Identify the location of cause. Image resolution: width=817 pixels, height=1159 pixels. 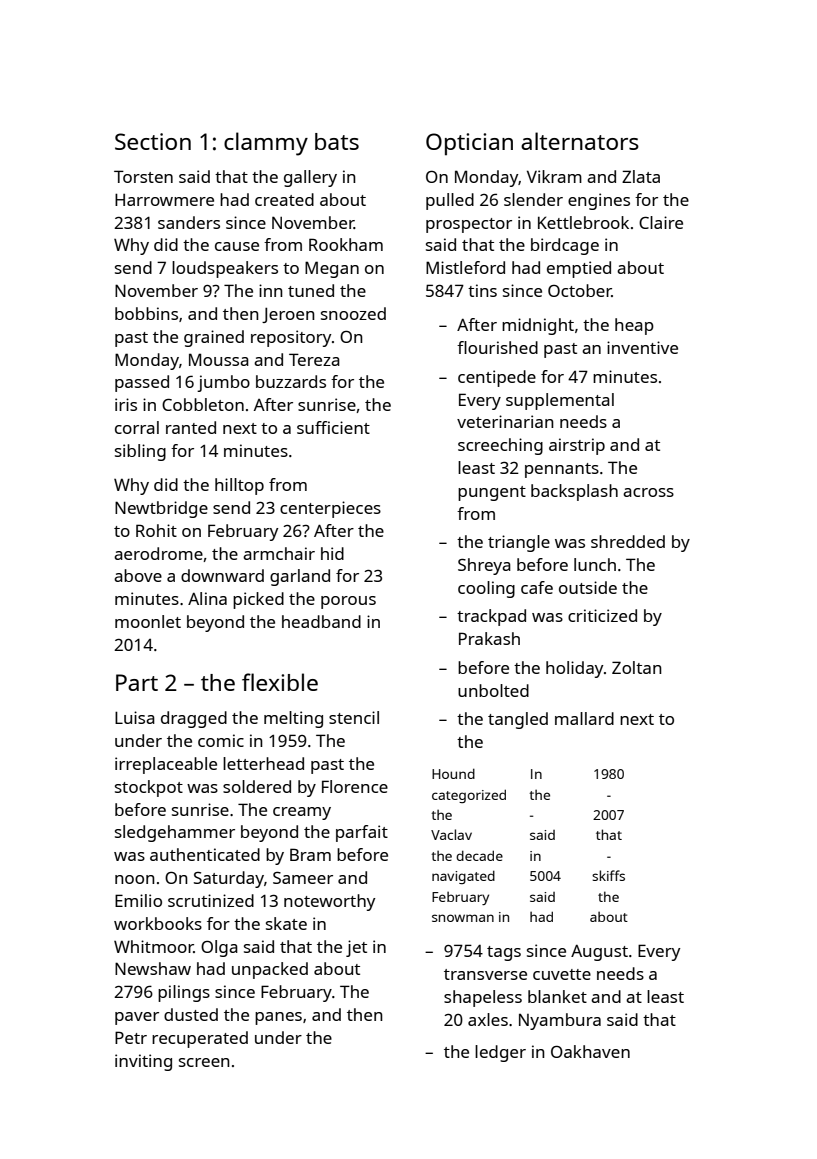
(237, 246).
